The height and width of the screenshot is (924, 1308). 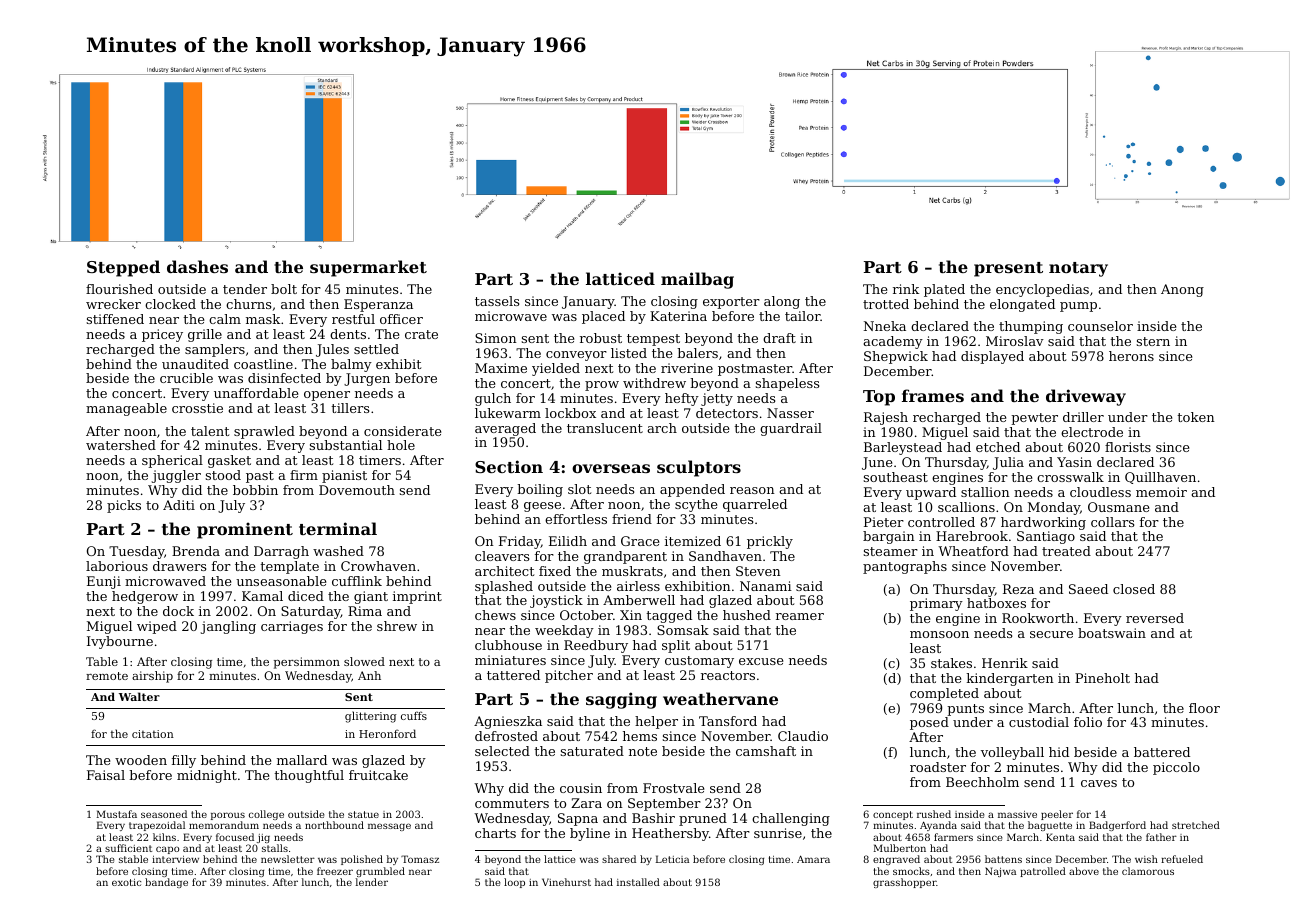 I want to click on mailbag, so click(x=697, y=280).
